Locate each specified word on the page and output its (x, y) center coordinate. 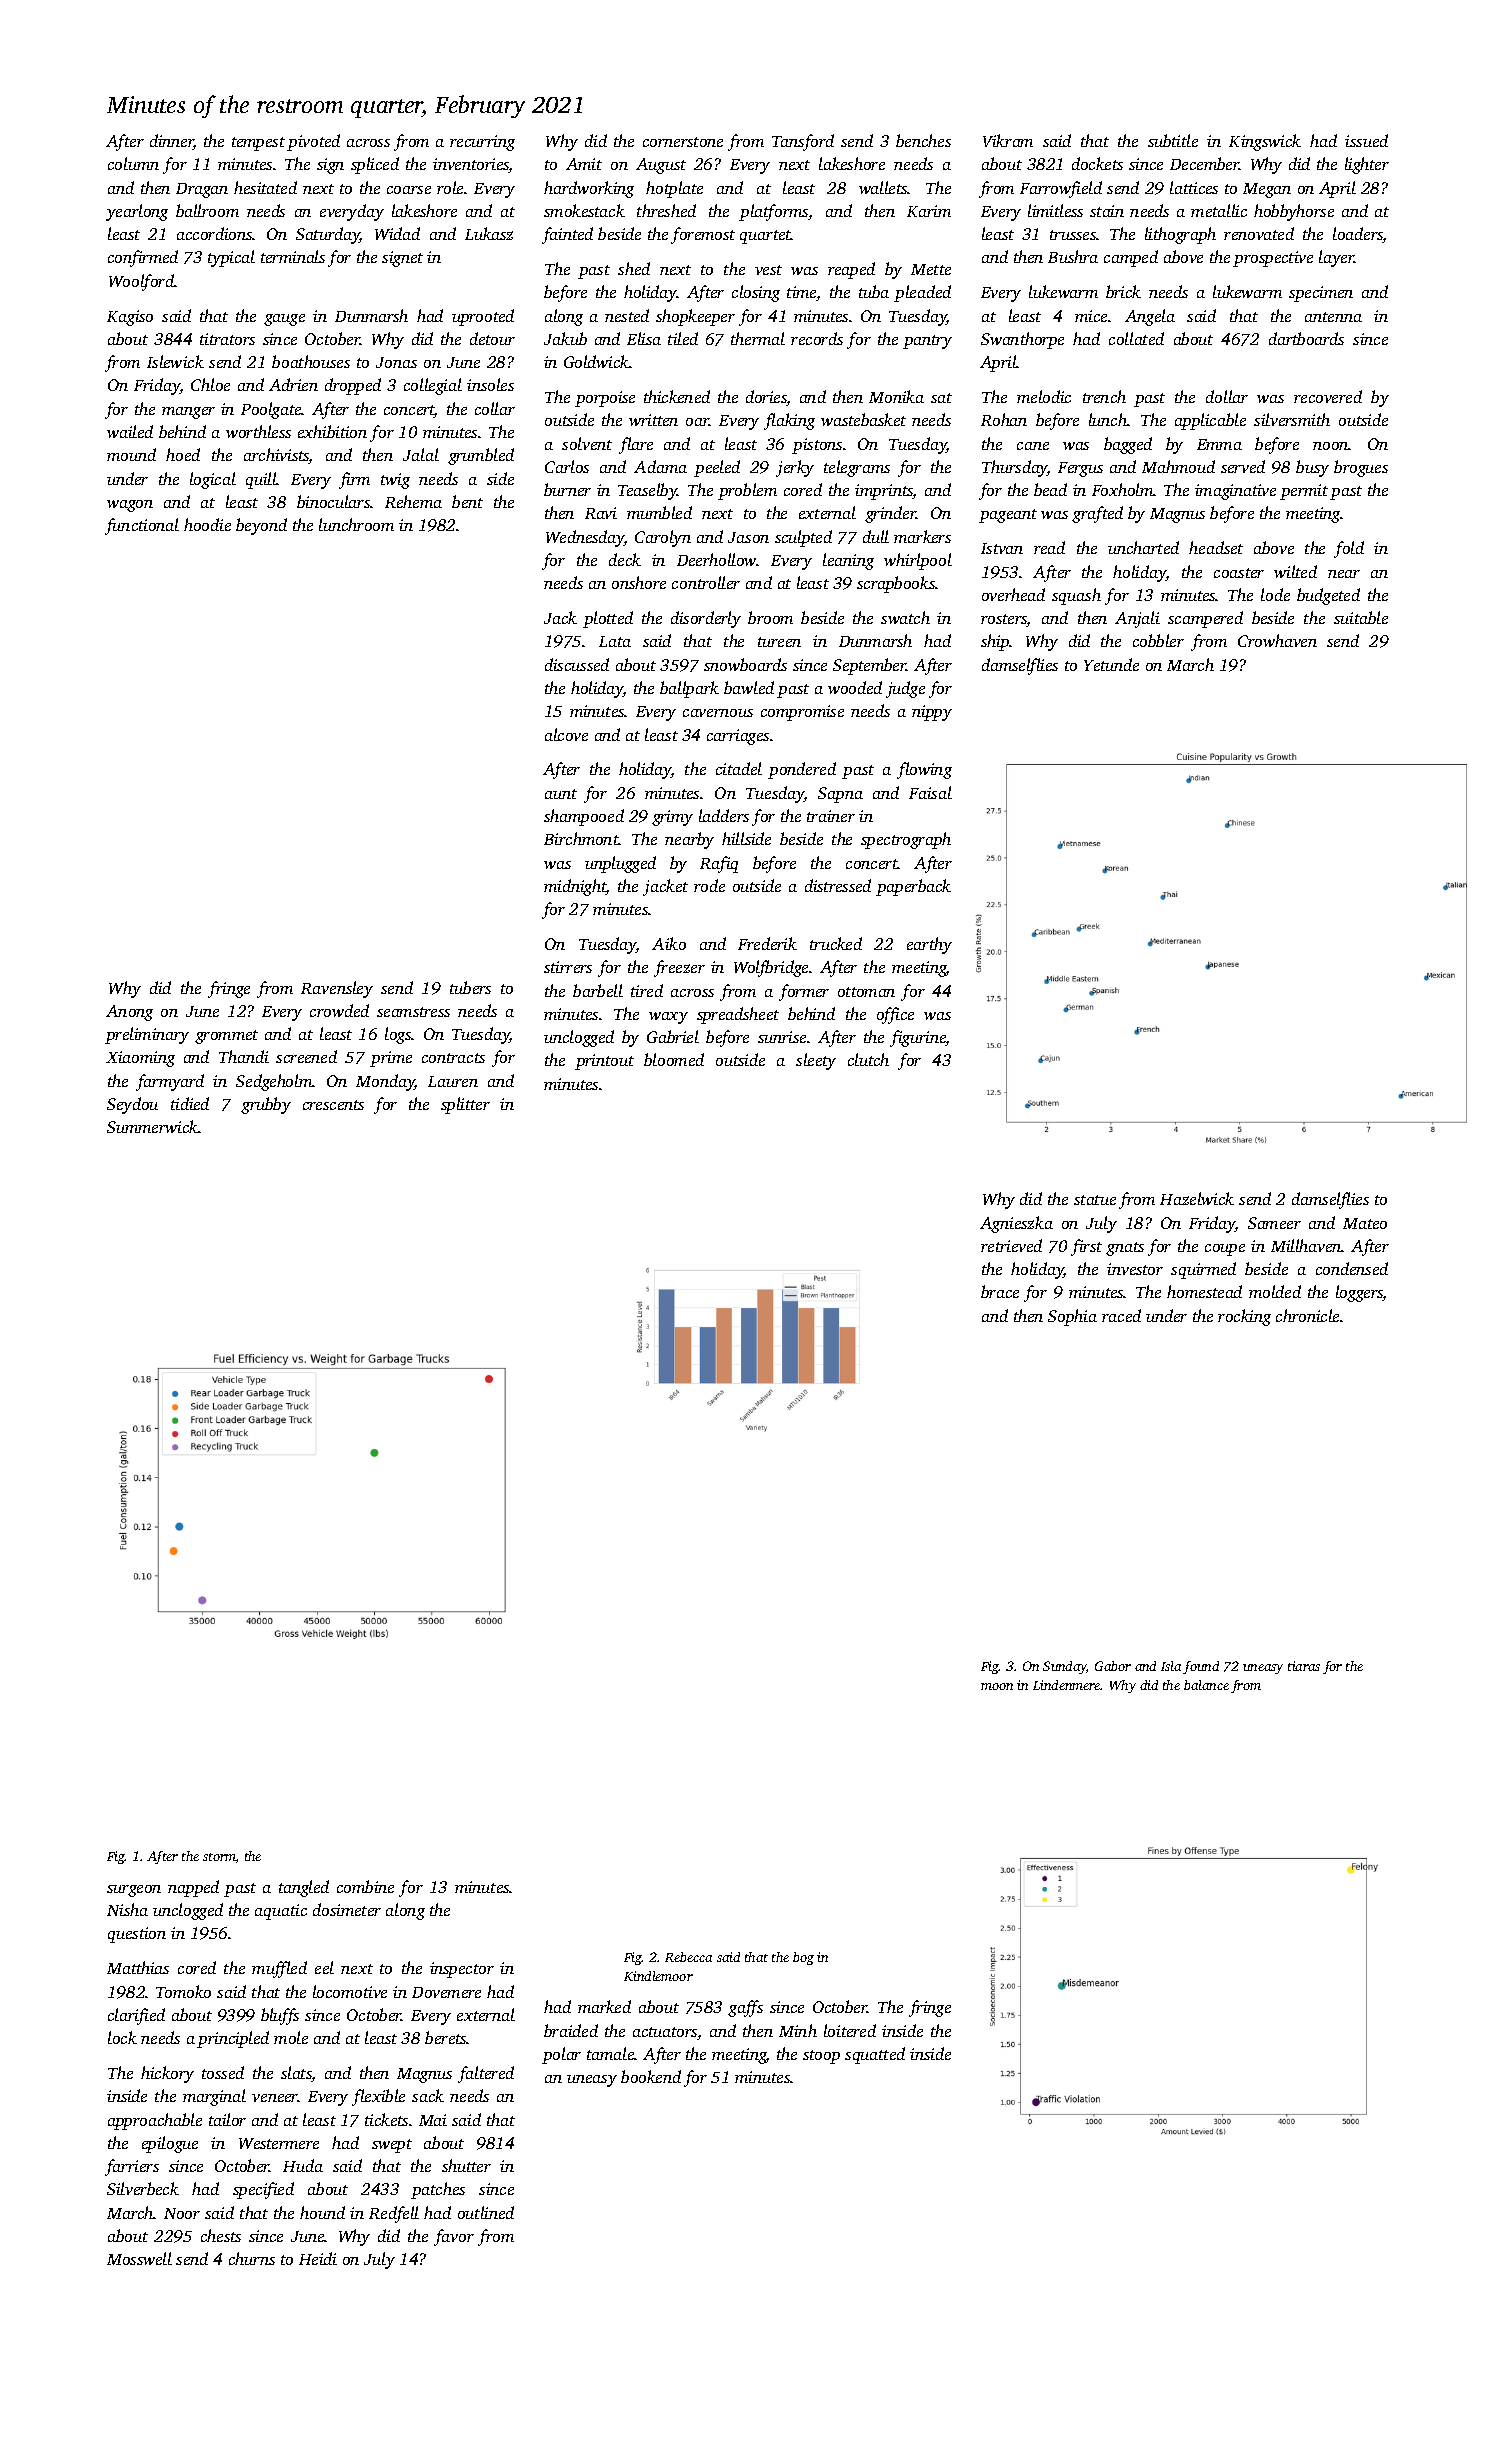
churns (252, 2258)
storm (219, 1857)
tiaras (1304, 1666)
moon (997, 1686)
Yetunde (1111, 664)
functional (142, 526)
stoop (821, 2057)
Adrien (293, 384)
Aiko (669, 943)
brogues (1361, 468)
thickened (677, 396)
